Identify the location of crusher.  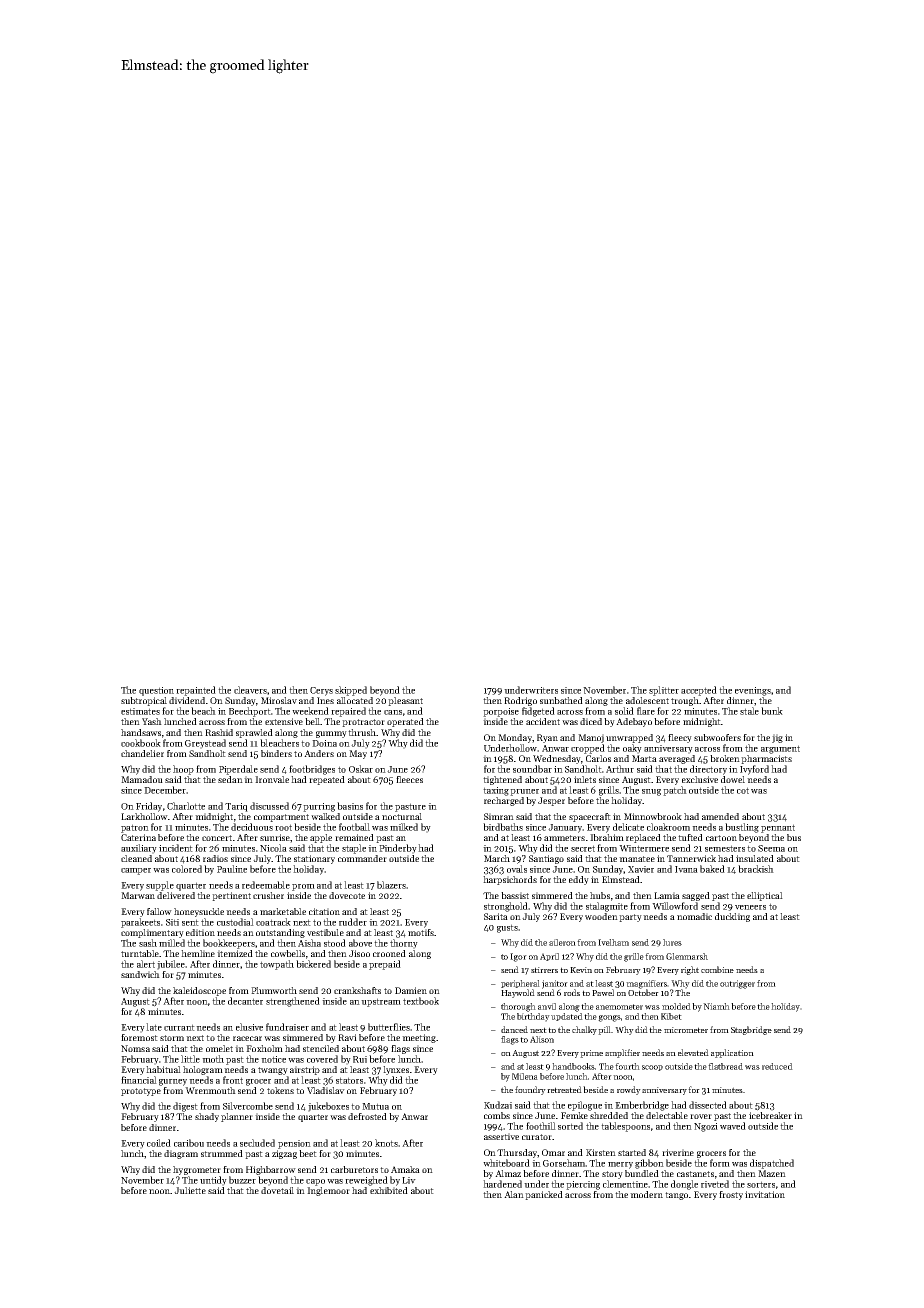
(268, 895).
